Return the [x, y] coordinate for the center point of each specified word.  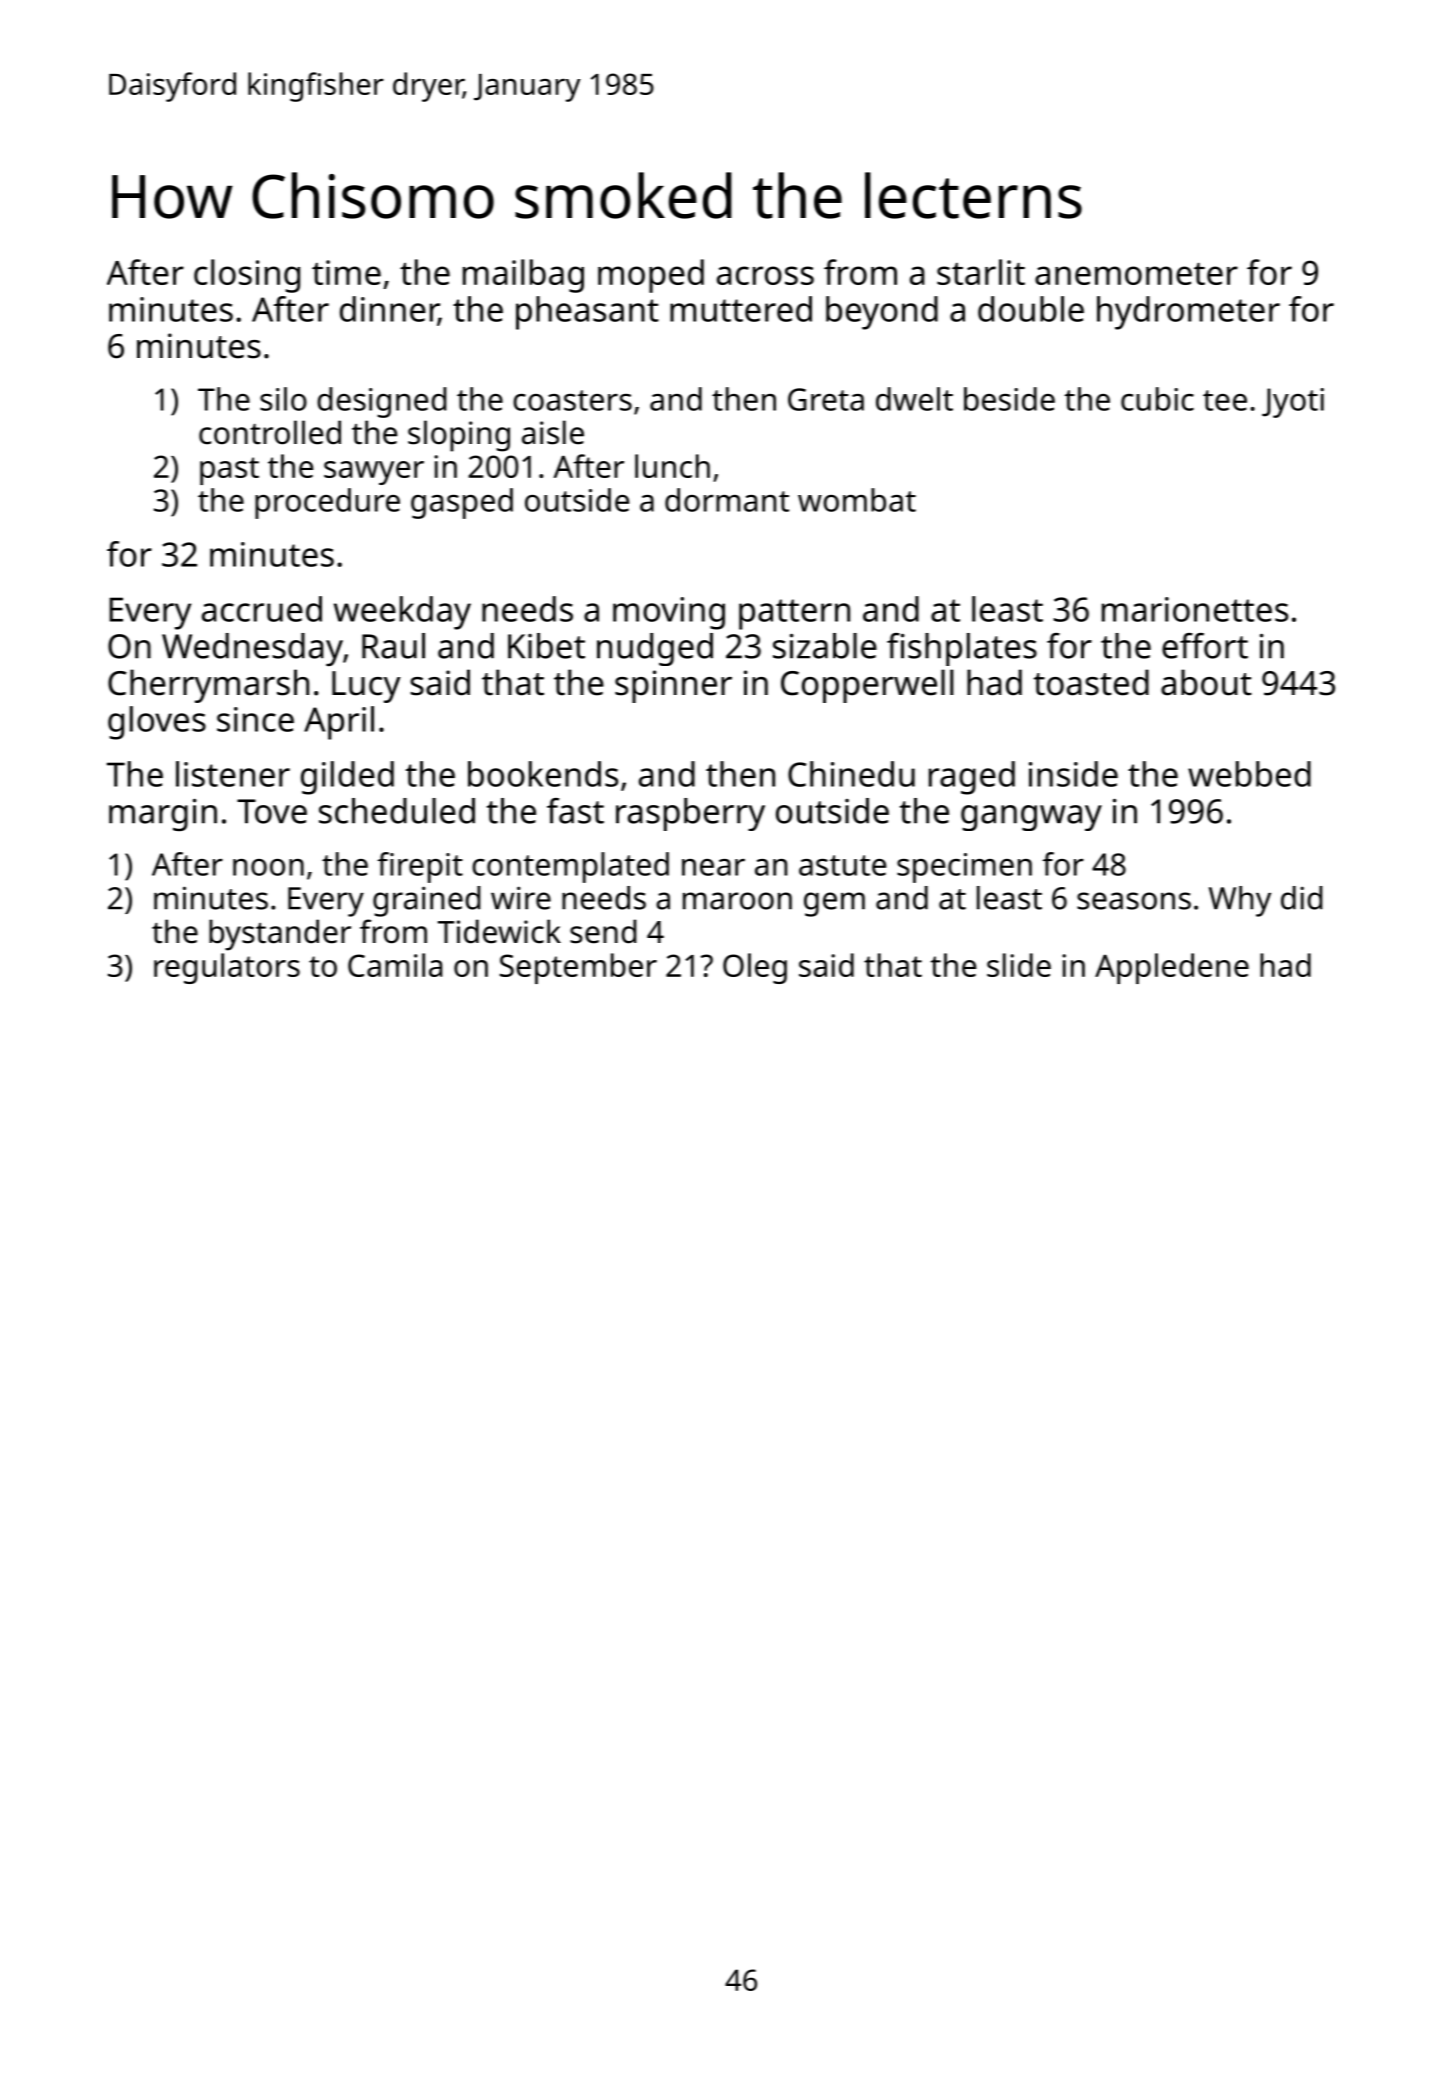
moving [669, 613]
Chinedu [851, 774]
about [1206, 682]
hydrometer [1188, 313]
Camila [395, 965]
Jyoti [1293, 403]
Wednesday [252, 649]
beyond [882, 313]
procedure [327, 503]
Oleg [755, 968]
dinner [389, 310]
